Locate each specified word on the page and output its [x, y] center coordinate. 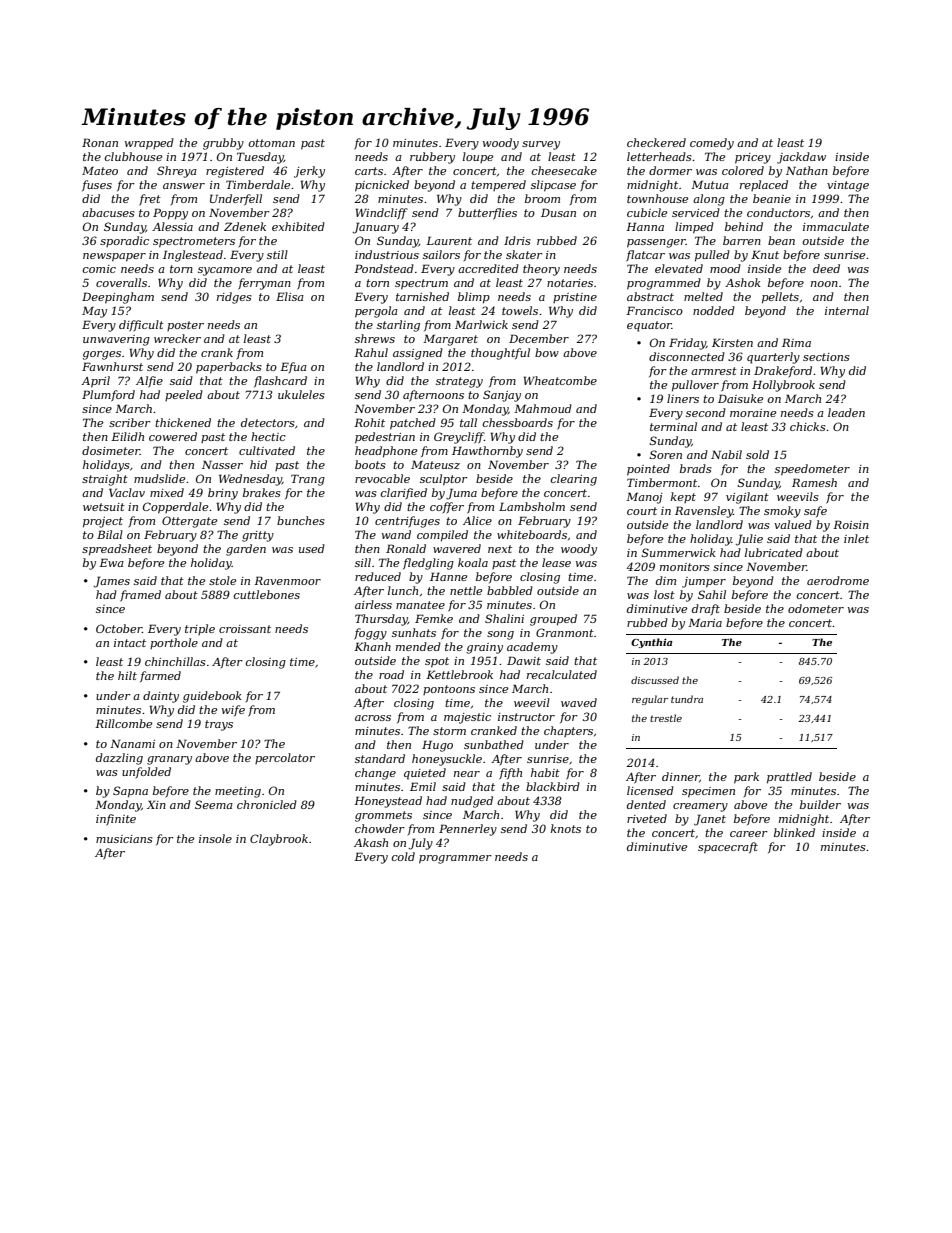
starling [398, 326]
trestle [666, 718]
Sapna [130, 792]
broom [542, 198]
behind [744, 226]
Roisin [851, 524]
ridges [234, 298]
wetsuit [104, 507]
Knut [765, 254]
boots [370, 464]
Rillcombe [123, 723]
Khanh [372, 646]
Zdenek [245, 226]
